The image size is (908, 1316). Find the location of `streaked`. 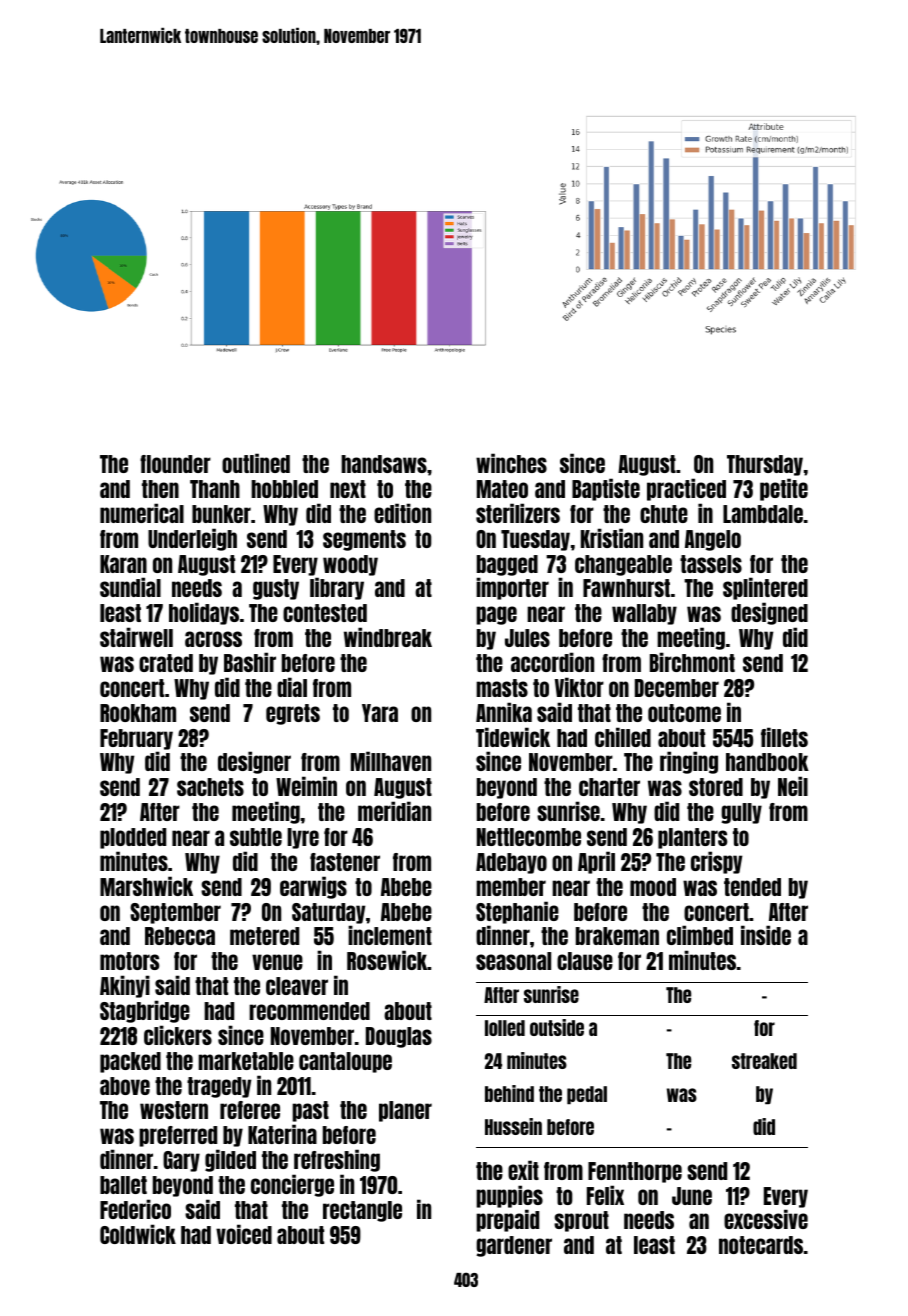

streaked is located at coordinates (764, 1061).
